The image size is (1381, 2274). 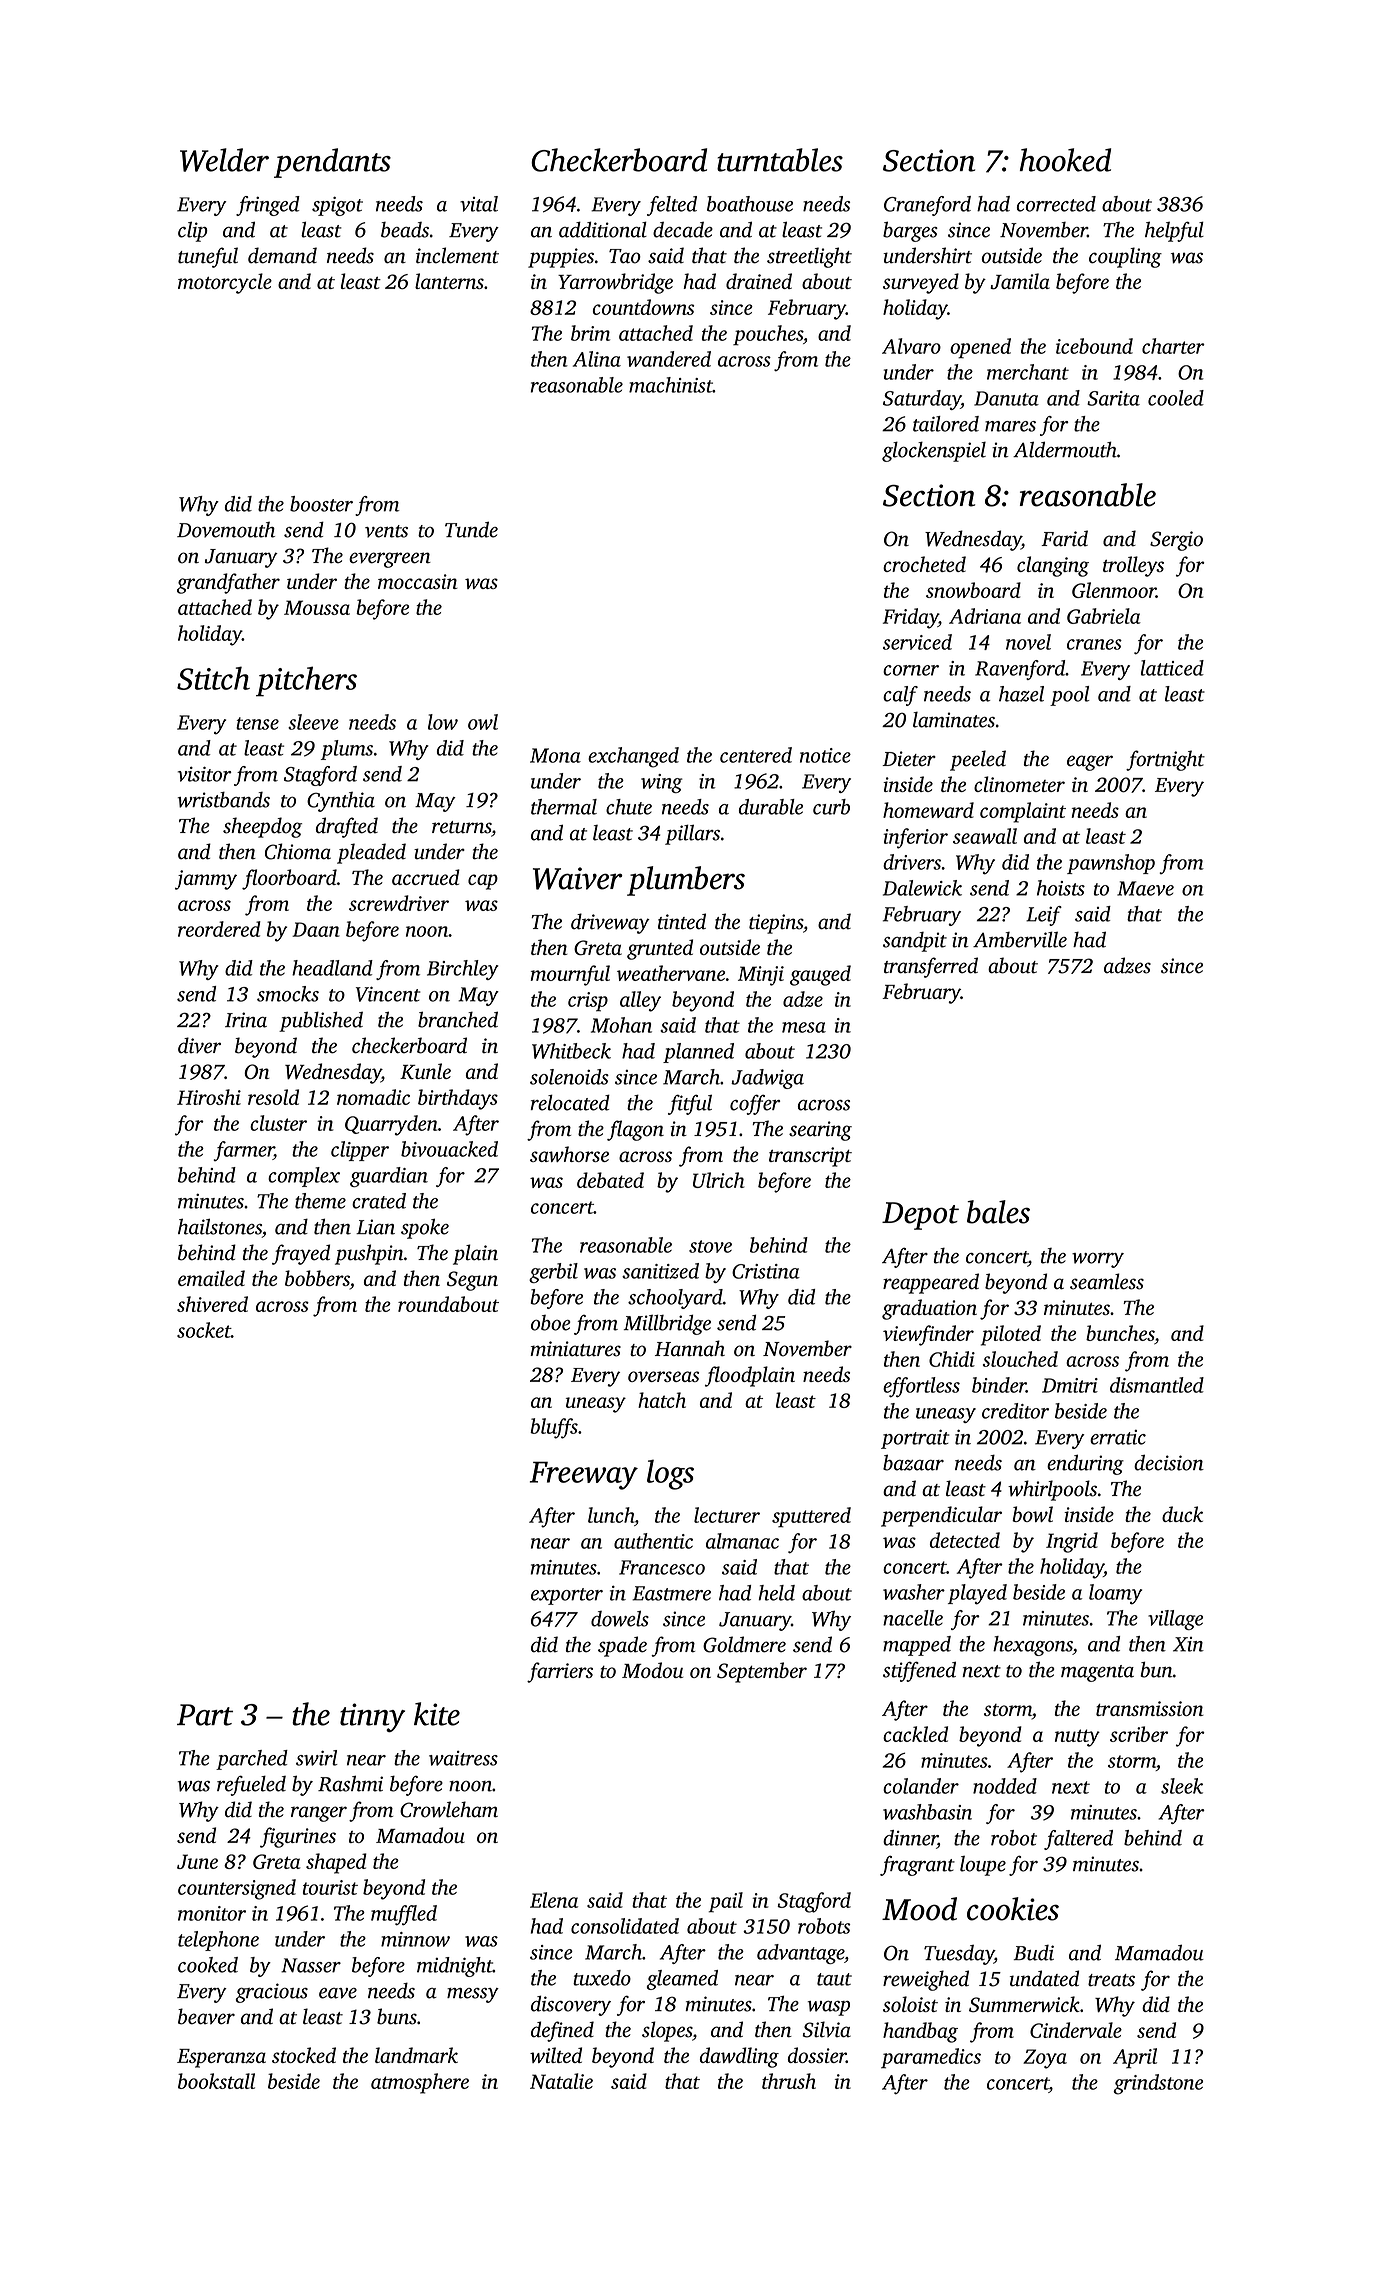 What do you see at coordinates (461, 827) in the image?
I see `returns` at bounding box center [461, 827].
